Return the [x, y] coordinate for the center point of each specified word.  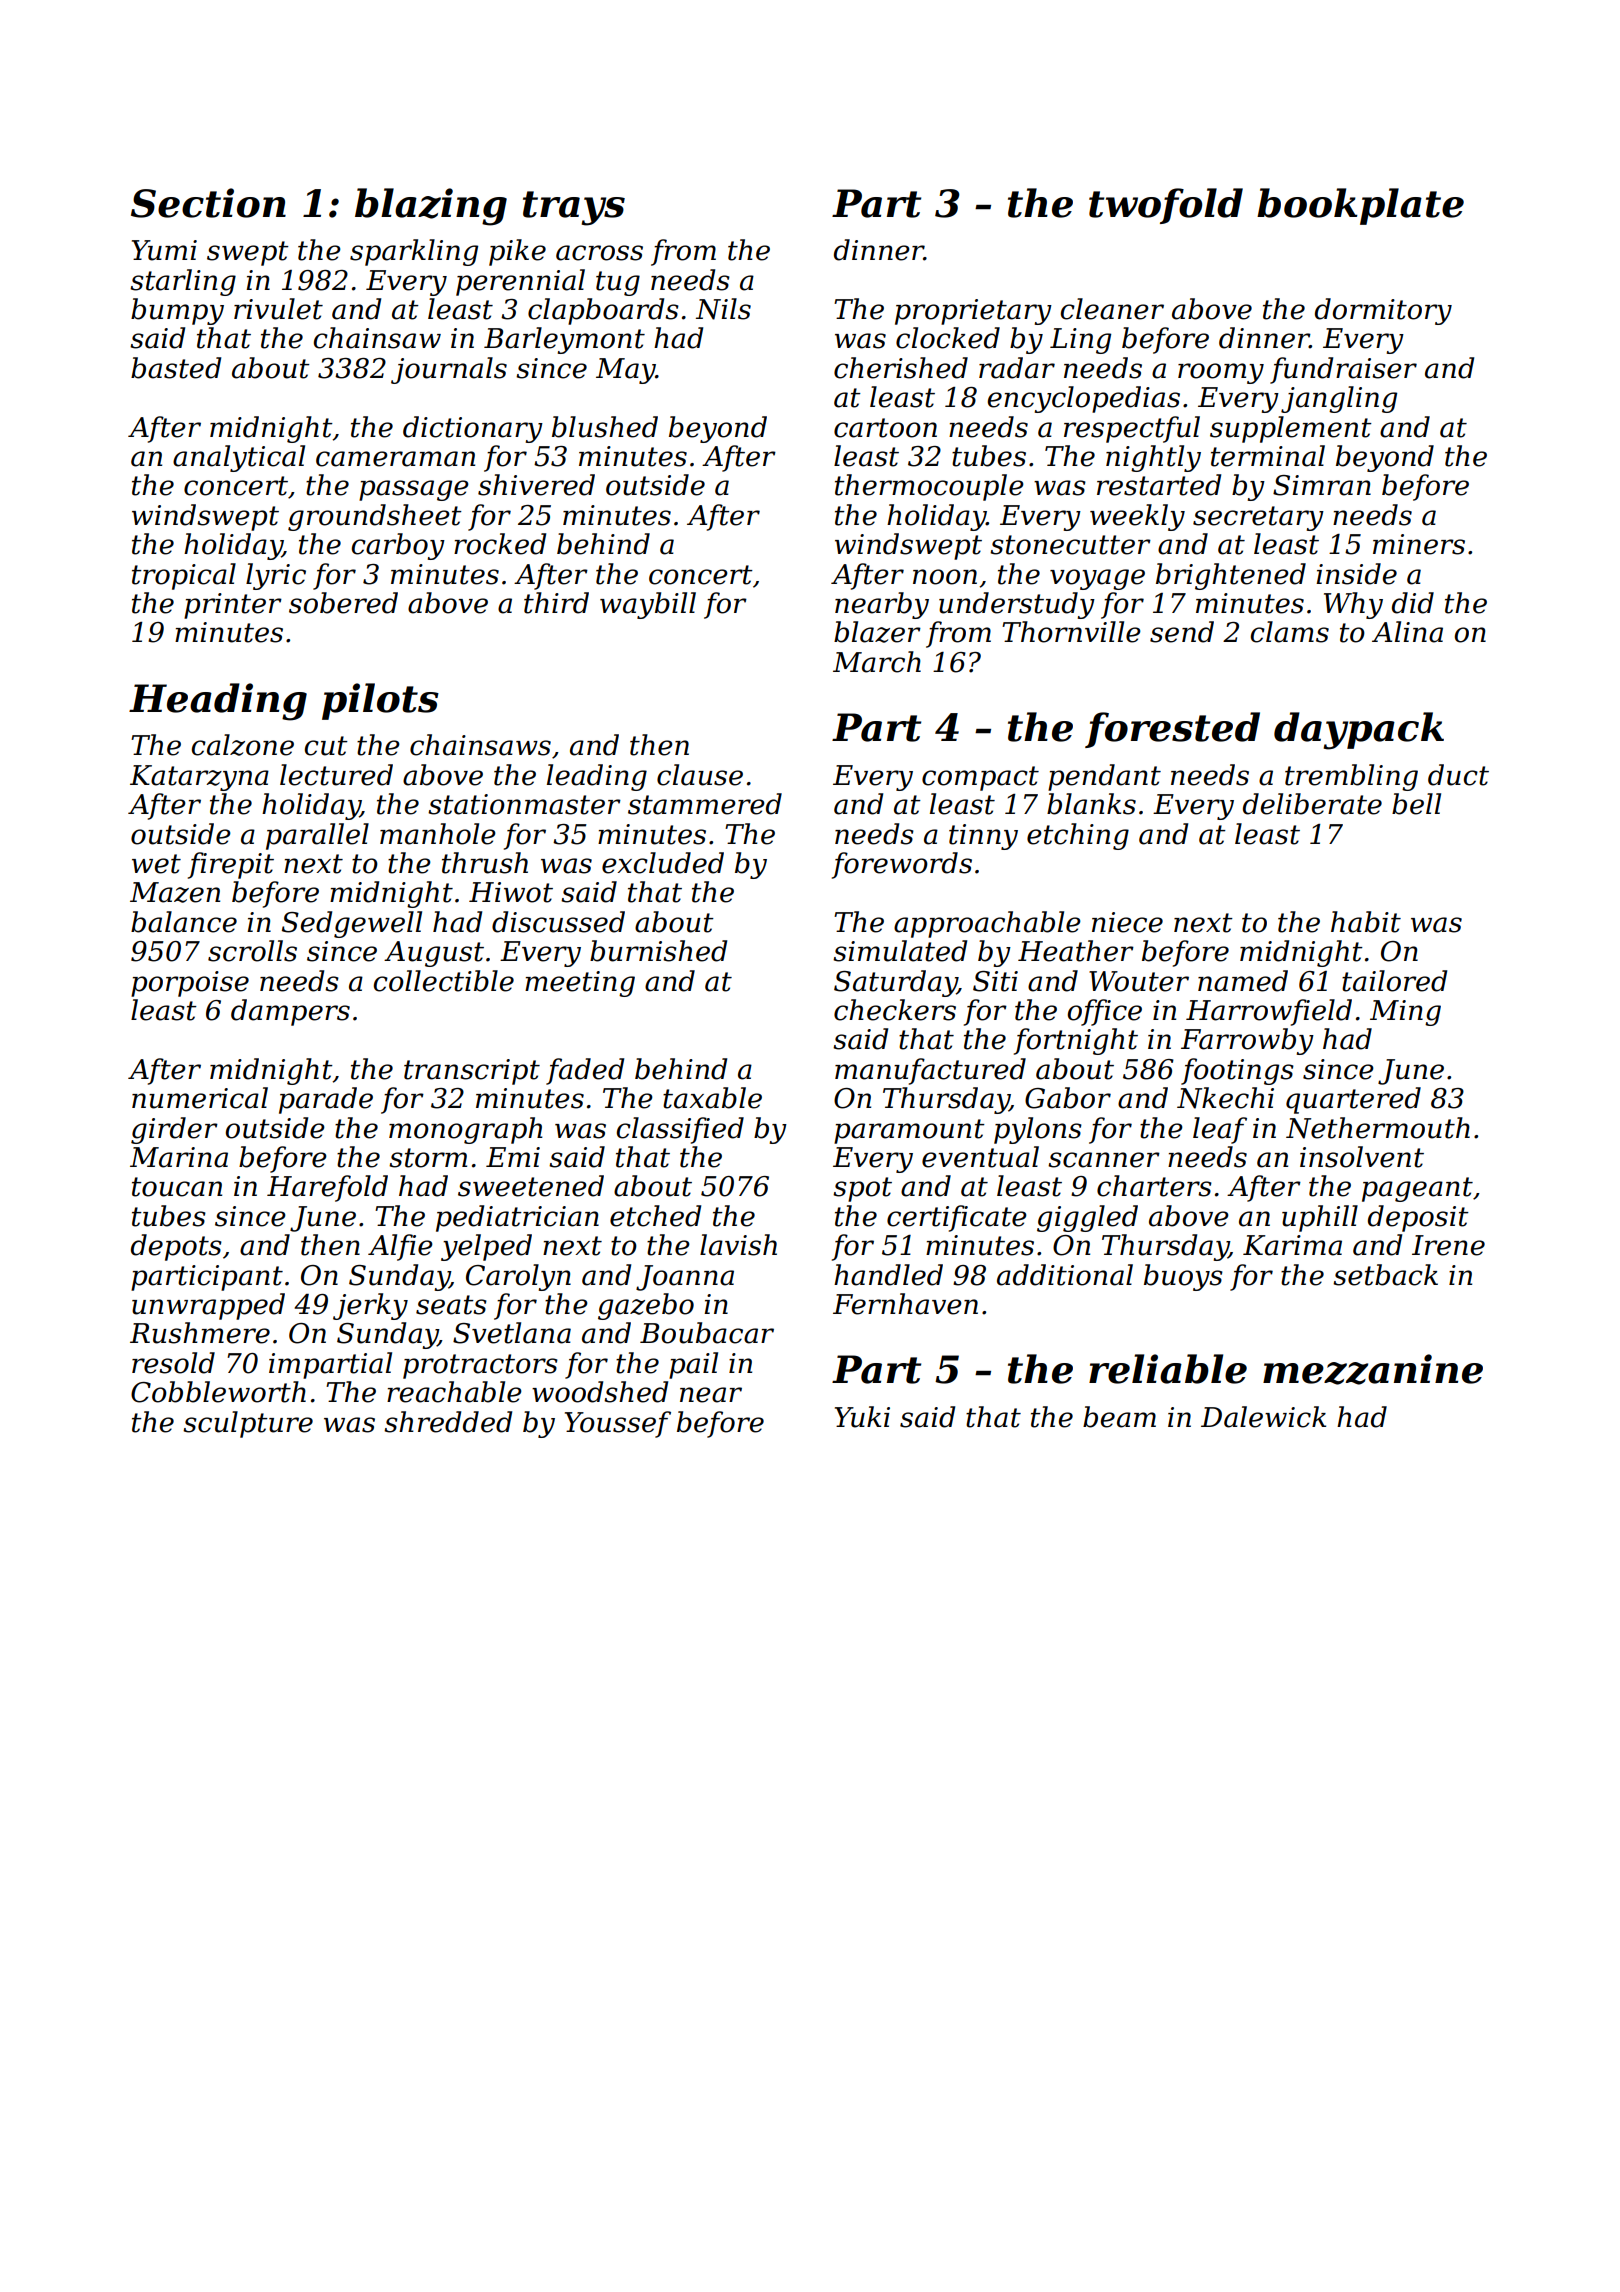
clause [700, 775]
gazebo [646, 1306]
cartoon [885, 428]
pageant [1417, 1189]
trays [574, 208]
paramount [909, 1131]
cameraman [395, 459]
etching [1078, 836]
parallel [317, 836]
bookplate [1360, 206]
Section [208, 203]
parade [326, 1100]
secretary [1258, 518]
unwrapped [208, 1306]
